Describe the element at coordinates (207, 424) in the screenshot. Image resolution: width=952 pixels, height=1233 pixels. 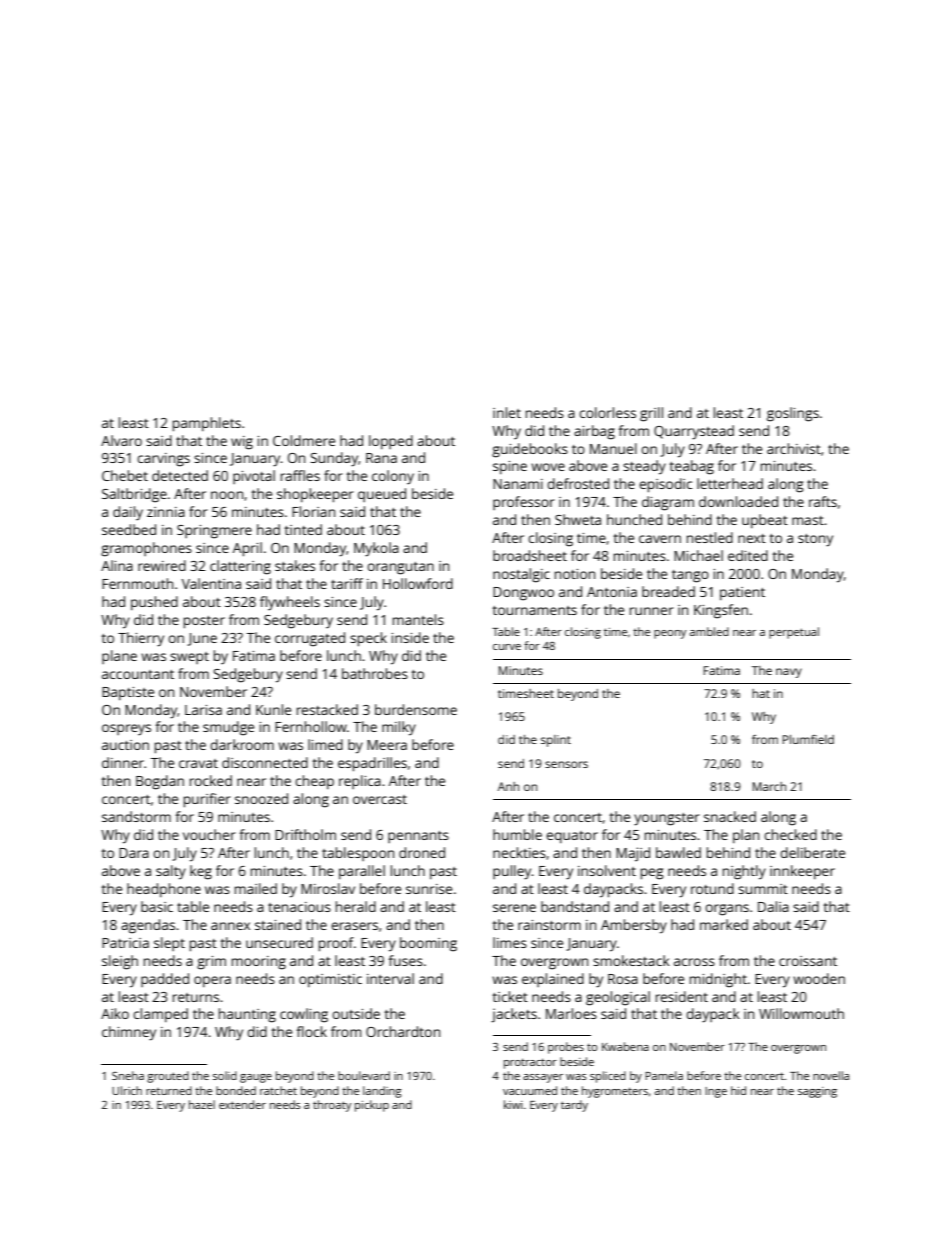
I see `pamphlets` at that location.
